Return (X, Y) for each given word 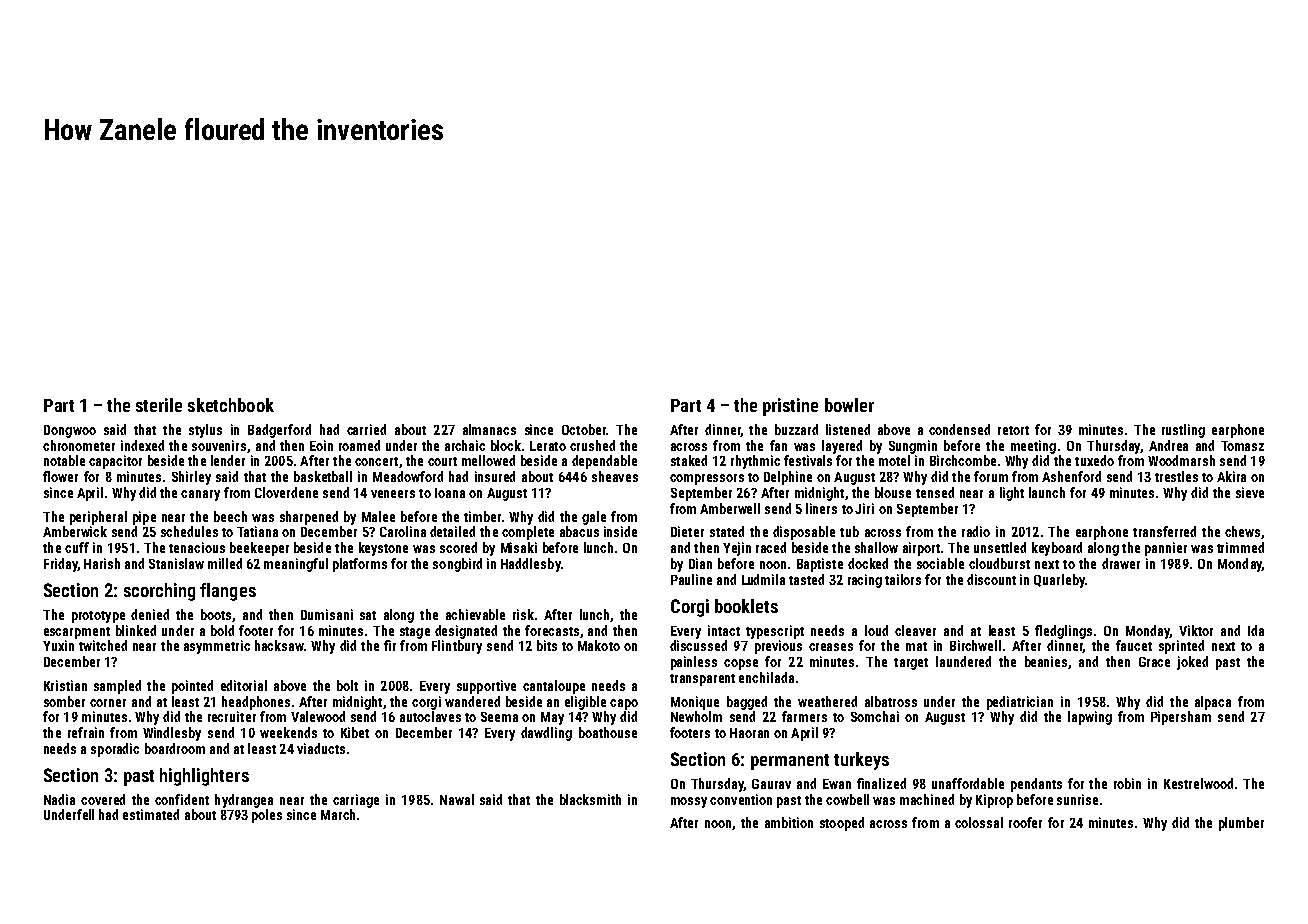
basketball (323, 476)
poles (267, 816)
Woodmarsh (1181, 460)
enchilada (766, 677)
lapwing (1090, 718)
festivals (808, 460)
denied (150, 614)
